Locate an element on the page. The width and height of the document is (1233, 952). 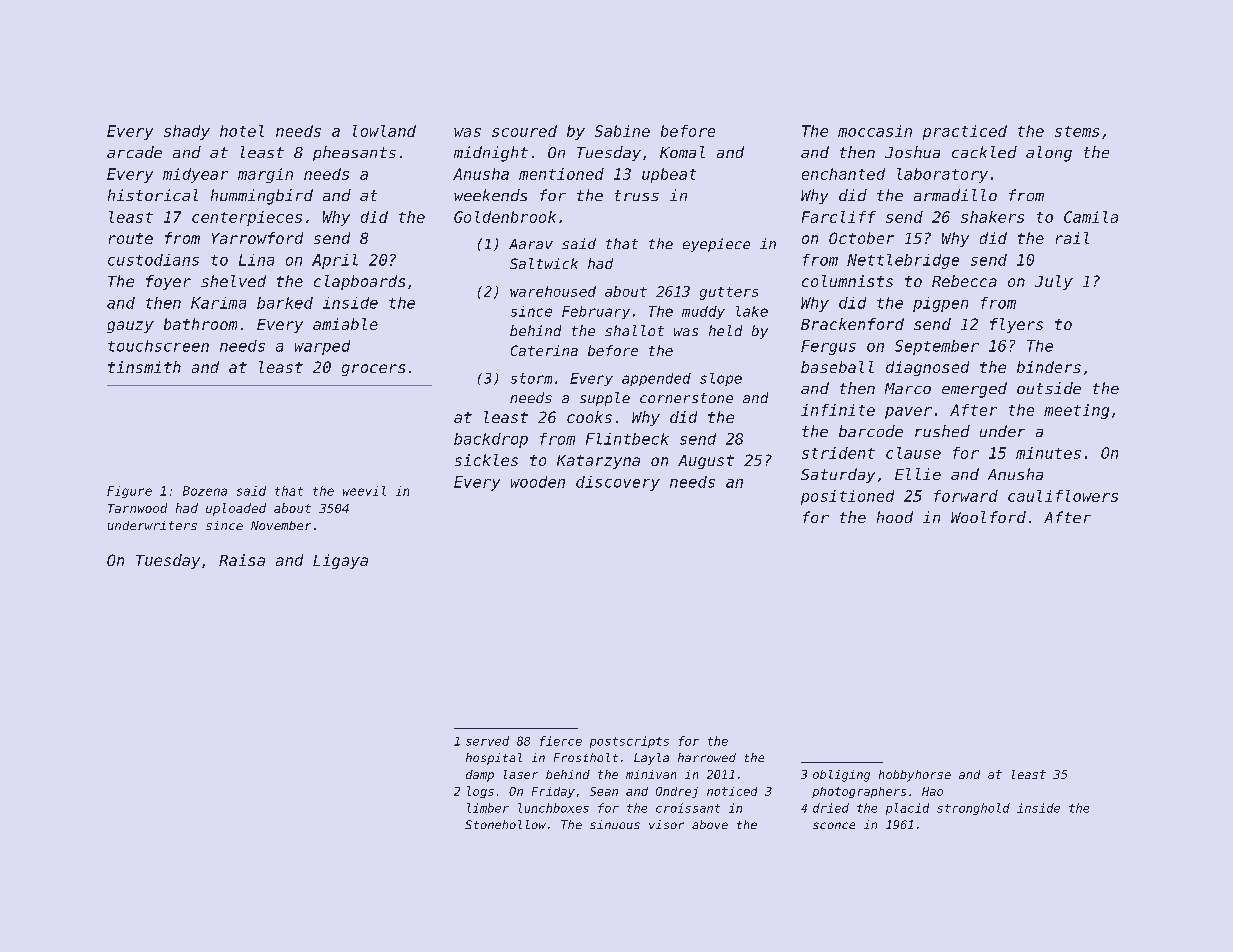
sconce is located at coordinates (834, 825).
